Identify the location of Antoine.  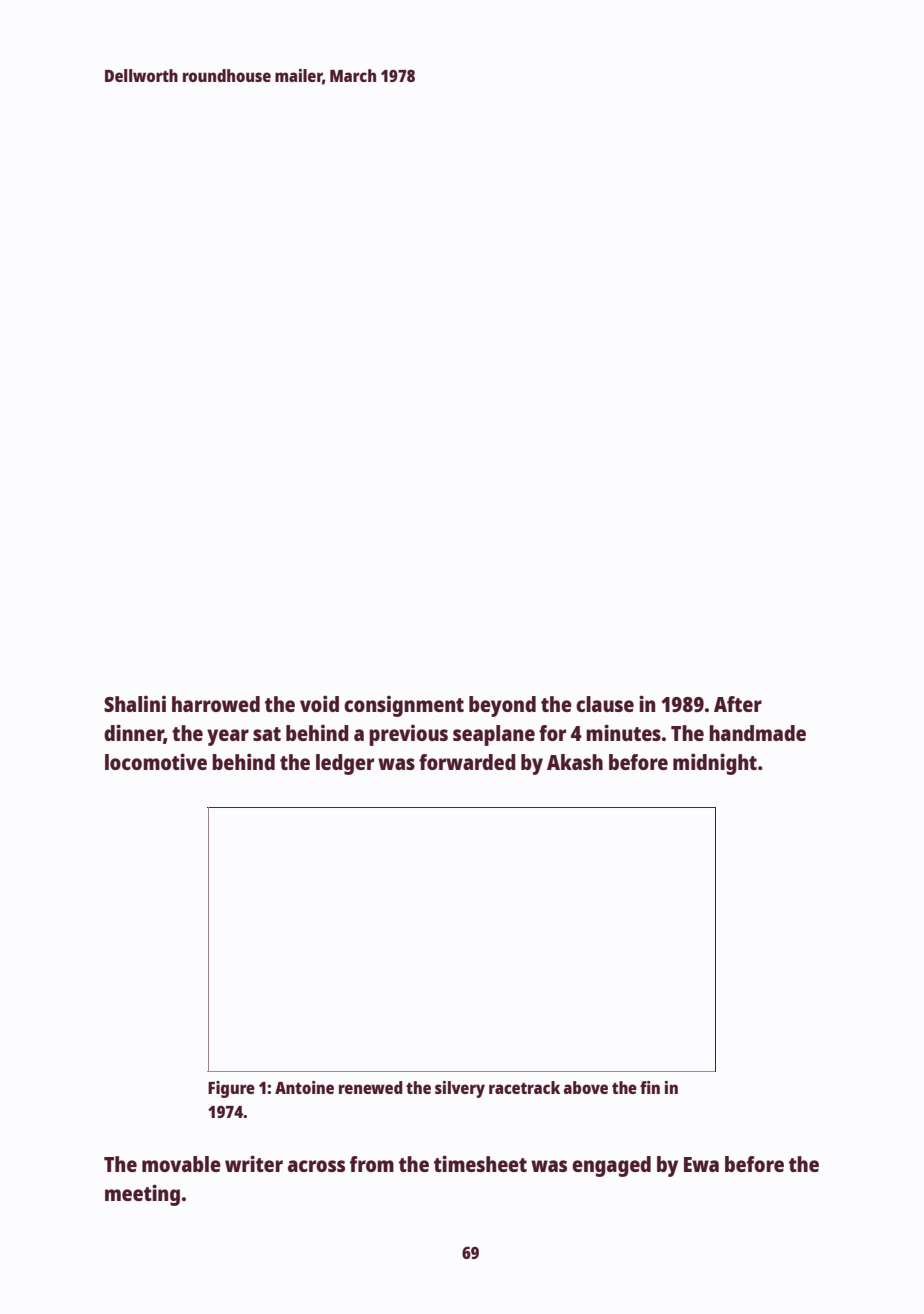
(304, 1087).
